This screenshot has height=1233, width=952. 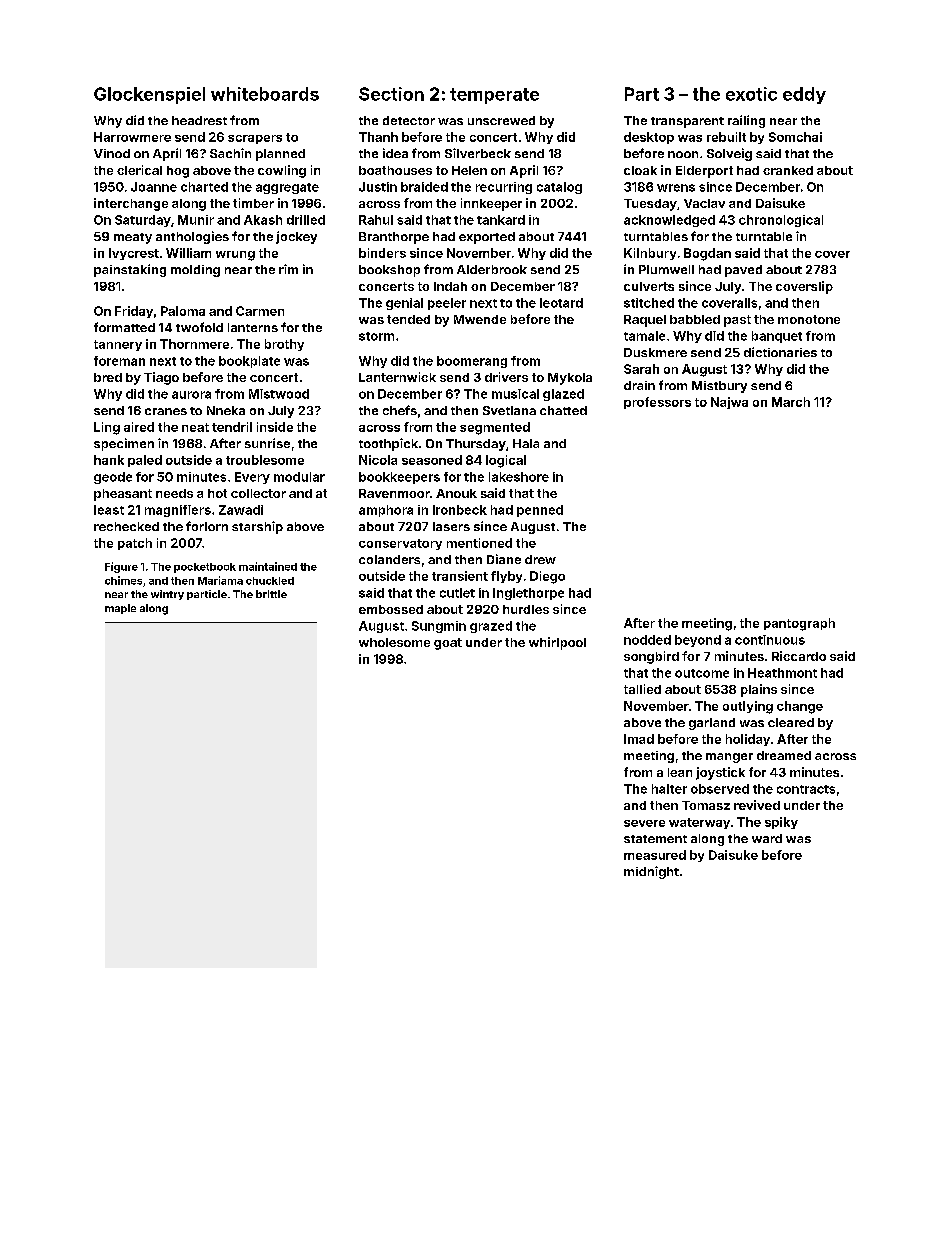 I want to click on measured, so click(x=655, y=855).
